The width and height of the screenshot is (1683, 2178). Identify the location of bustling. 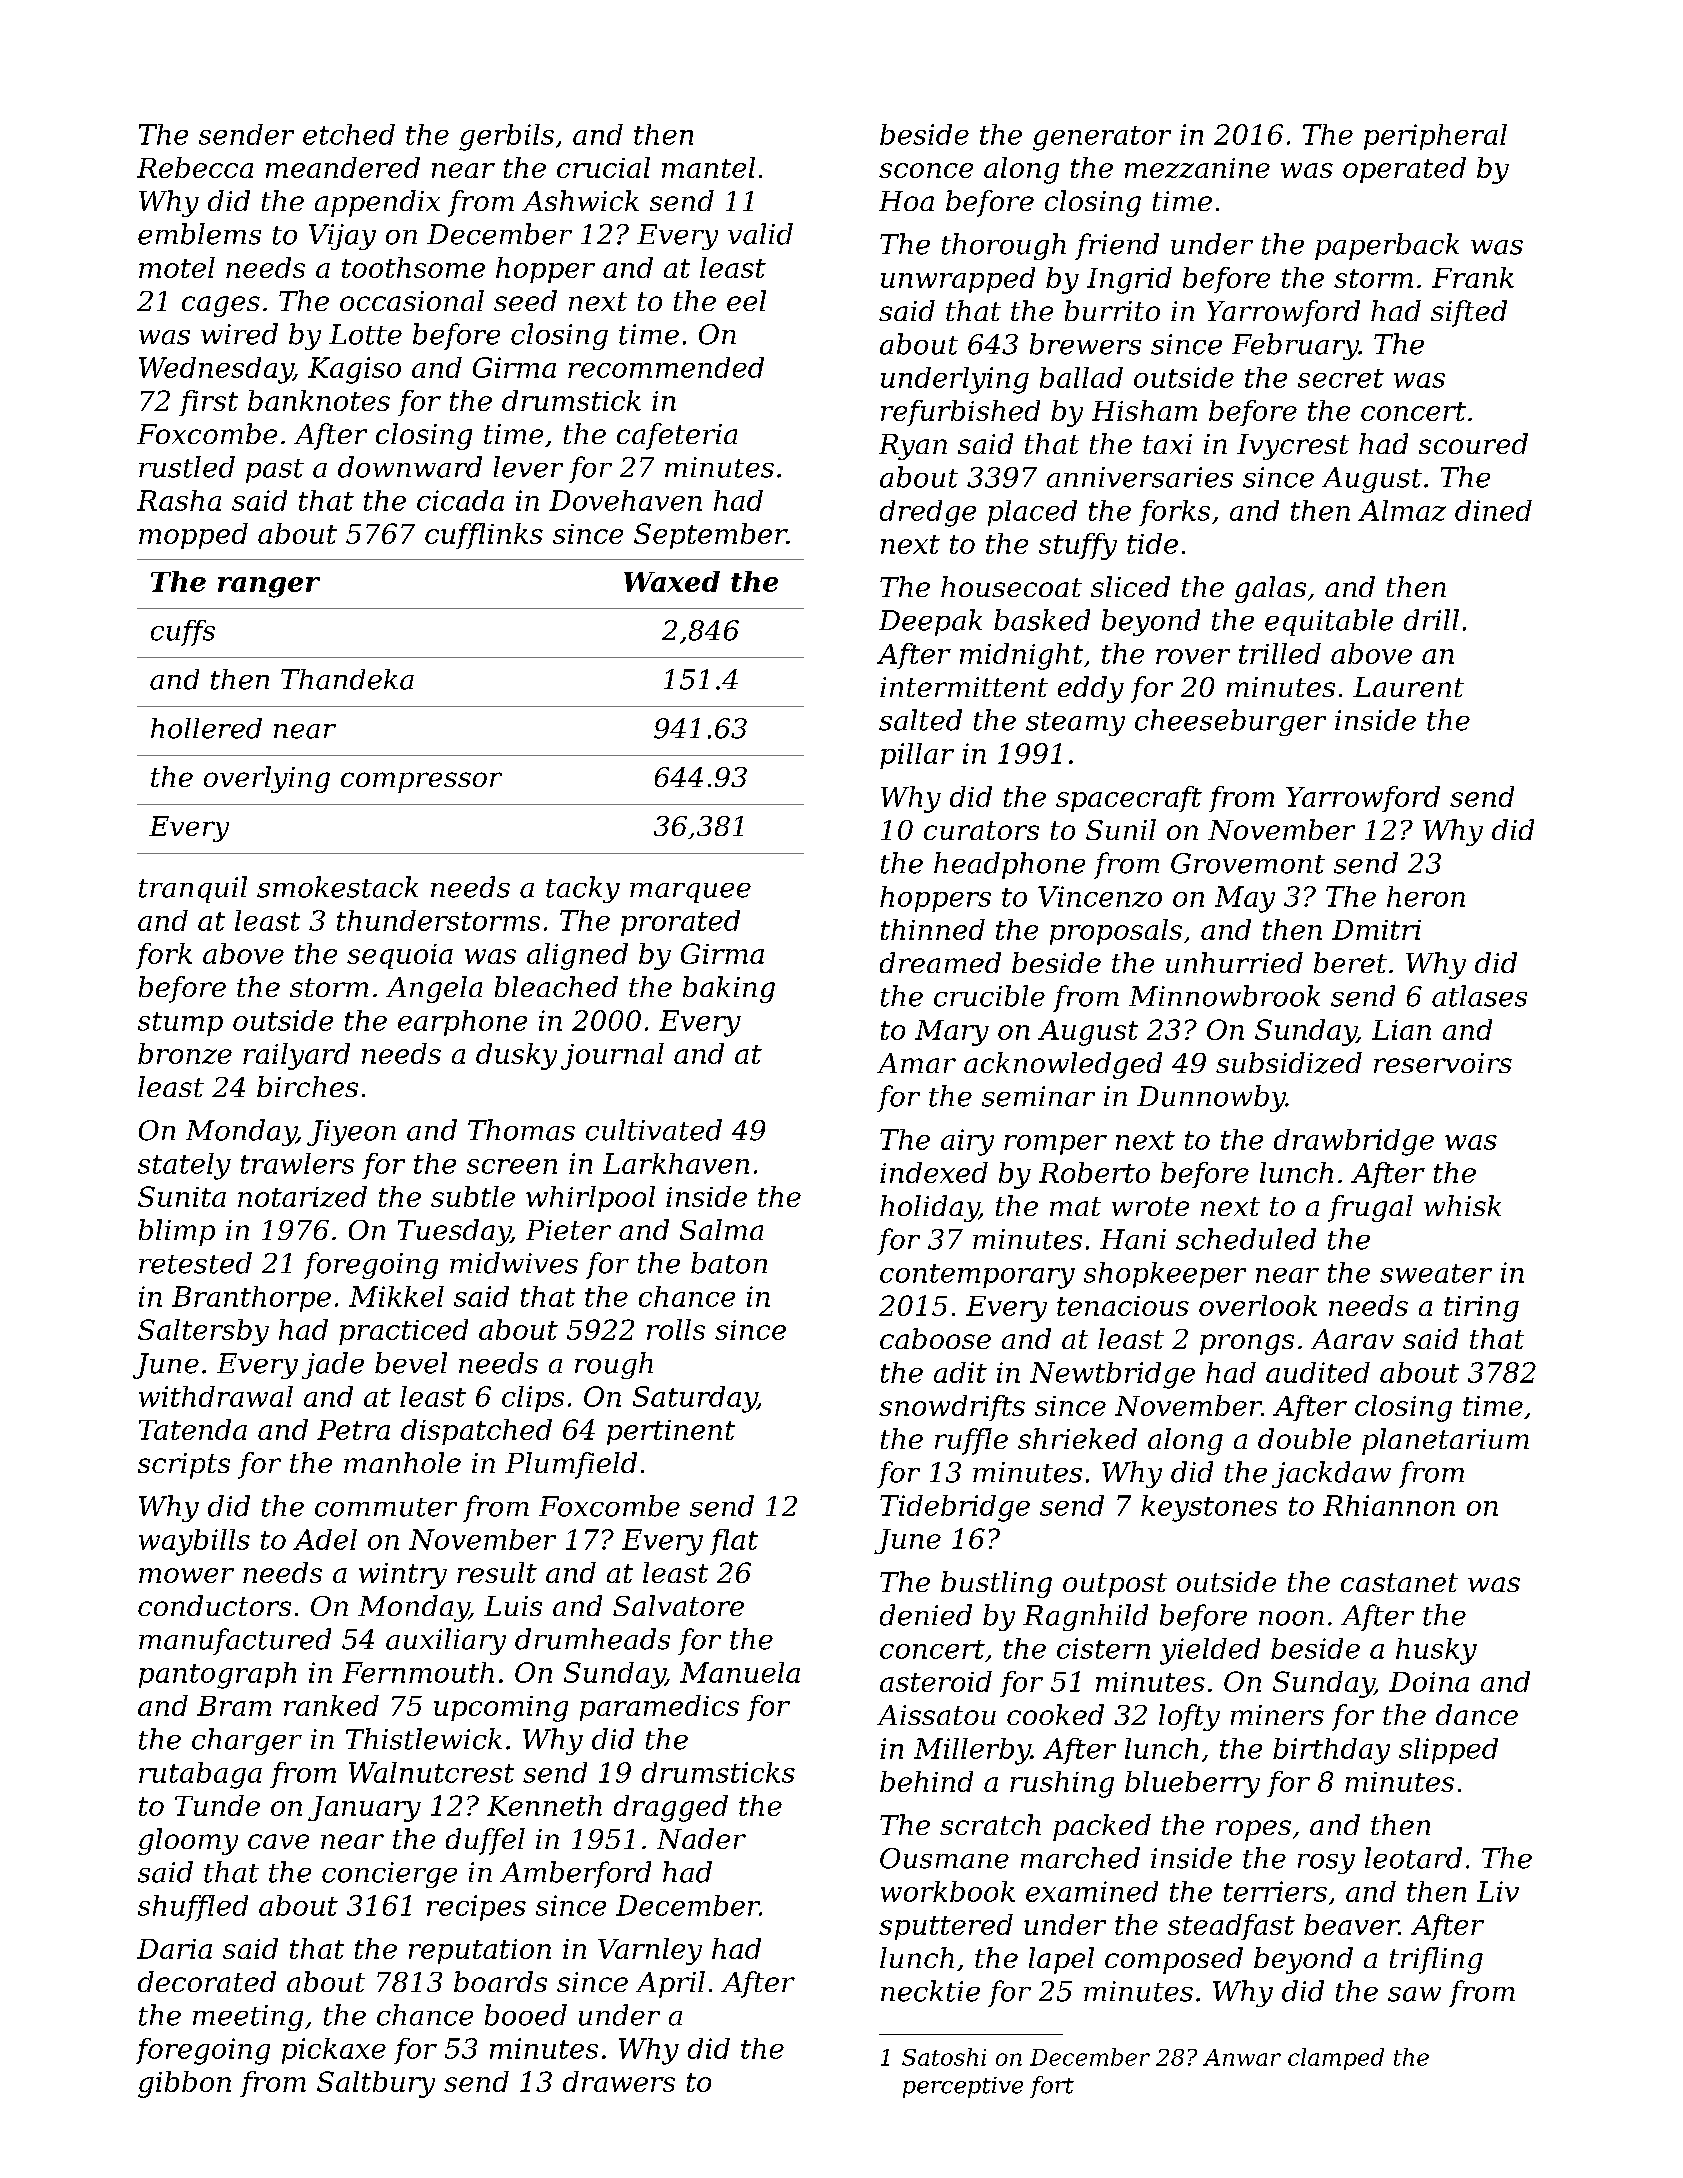
(996, 1584).
